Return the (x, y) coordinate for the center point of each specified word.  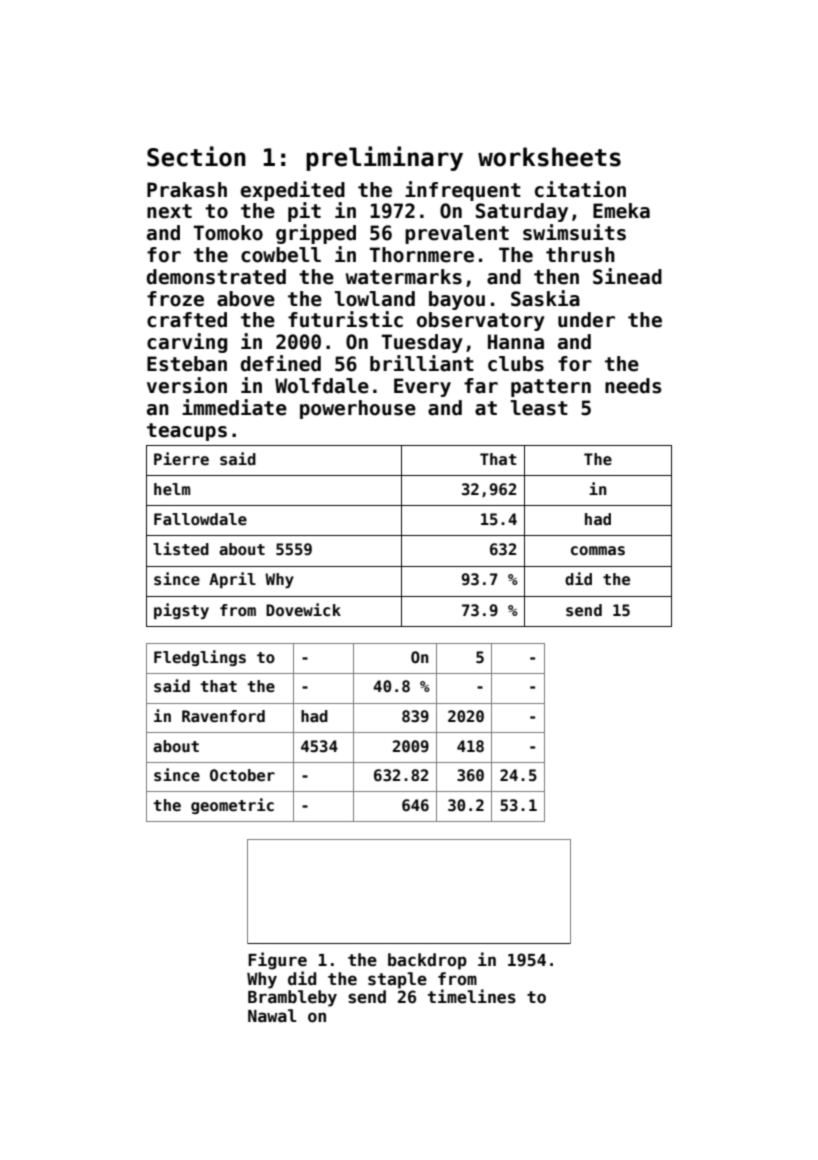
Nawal (272, 1016)
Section (196, 156)
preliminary (384, 158)
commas (598, 551)
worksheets (549, 157)
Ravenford (223, 716)
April (232, 580)
